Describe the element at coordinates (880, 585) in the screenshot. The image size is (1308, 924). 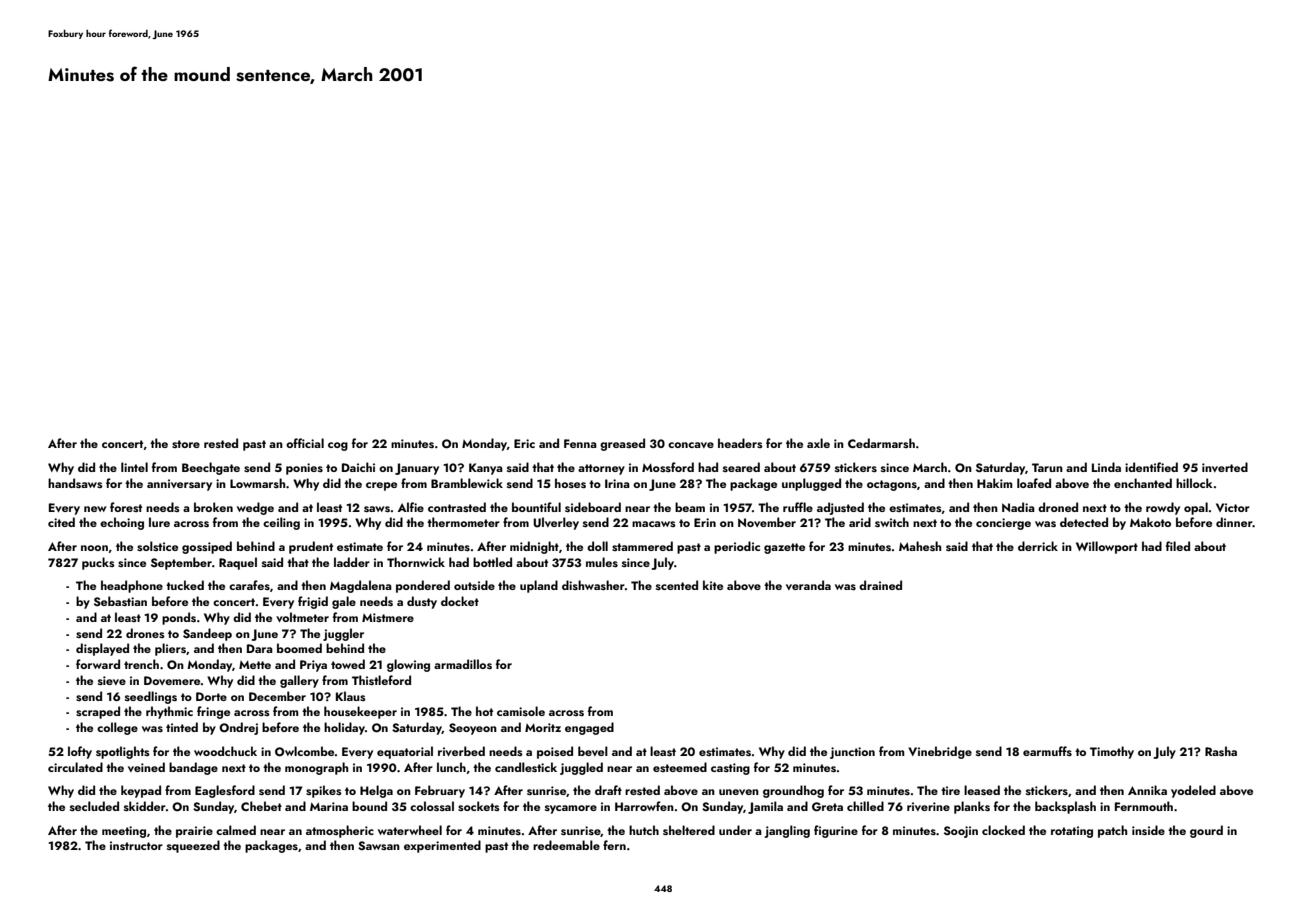
I see `drained` at that location.
